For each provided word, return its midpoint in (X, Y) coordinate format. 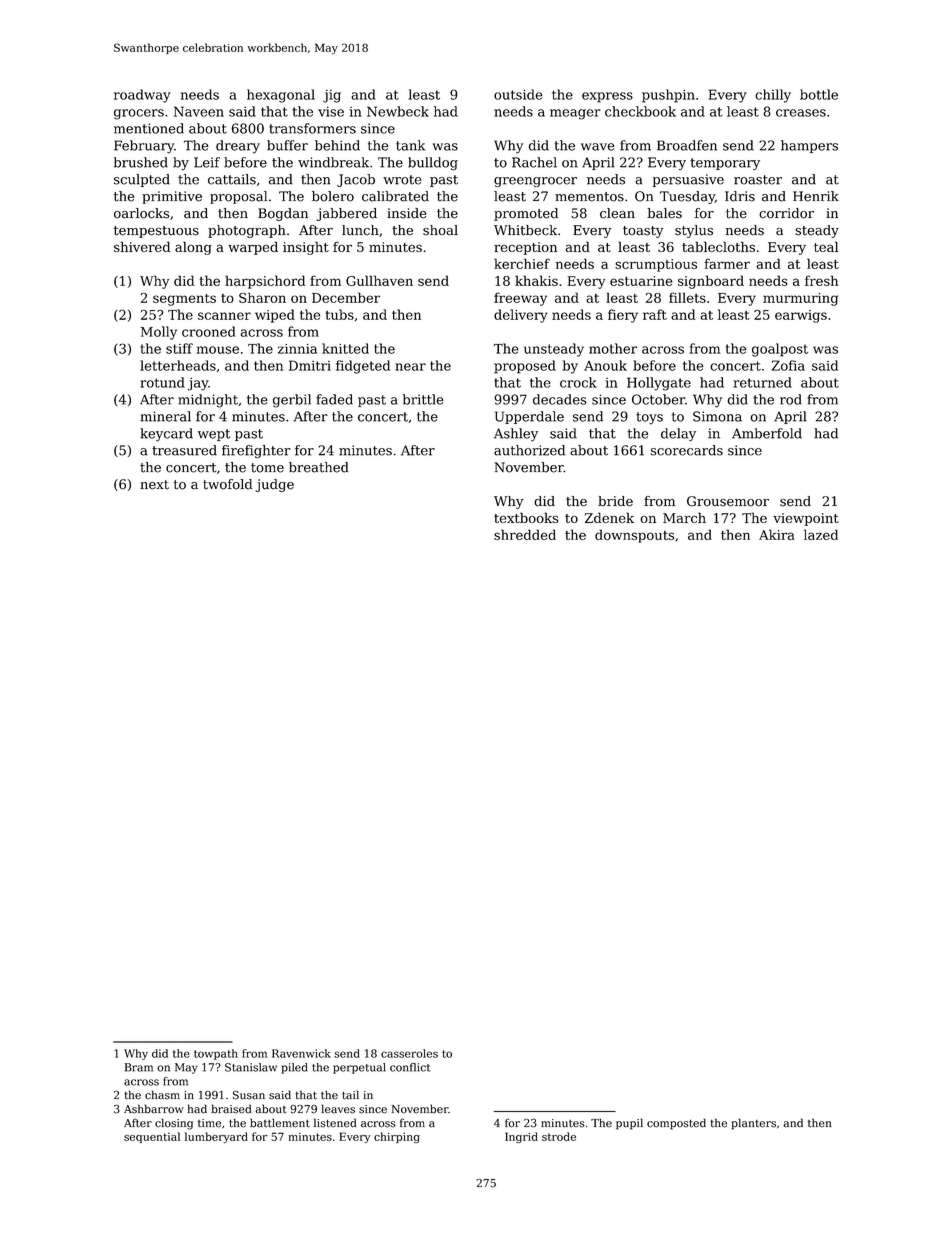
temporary (725, 164)
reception (525, 248)
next (154, 485)
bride (615, 501)
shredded (525, 534)
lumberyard (216, 1137)
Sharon (262, 297)
